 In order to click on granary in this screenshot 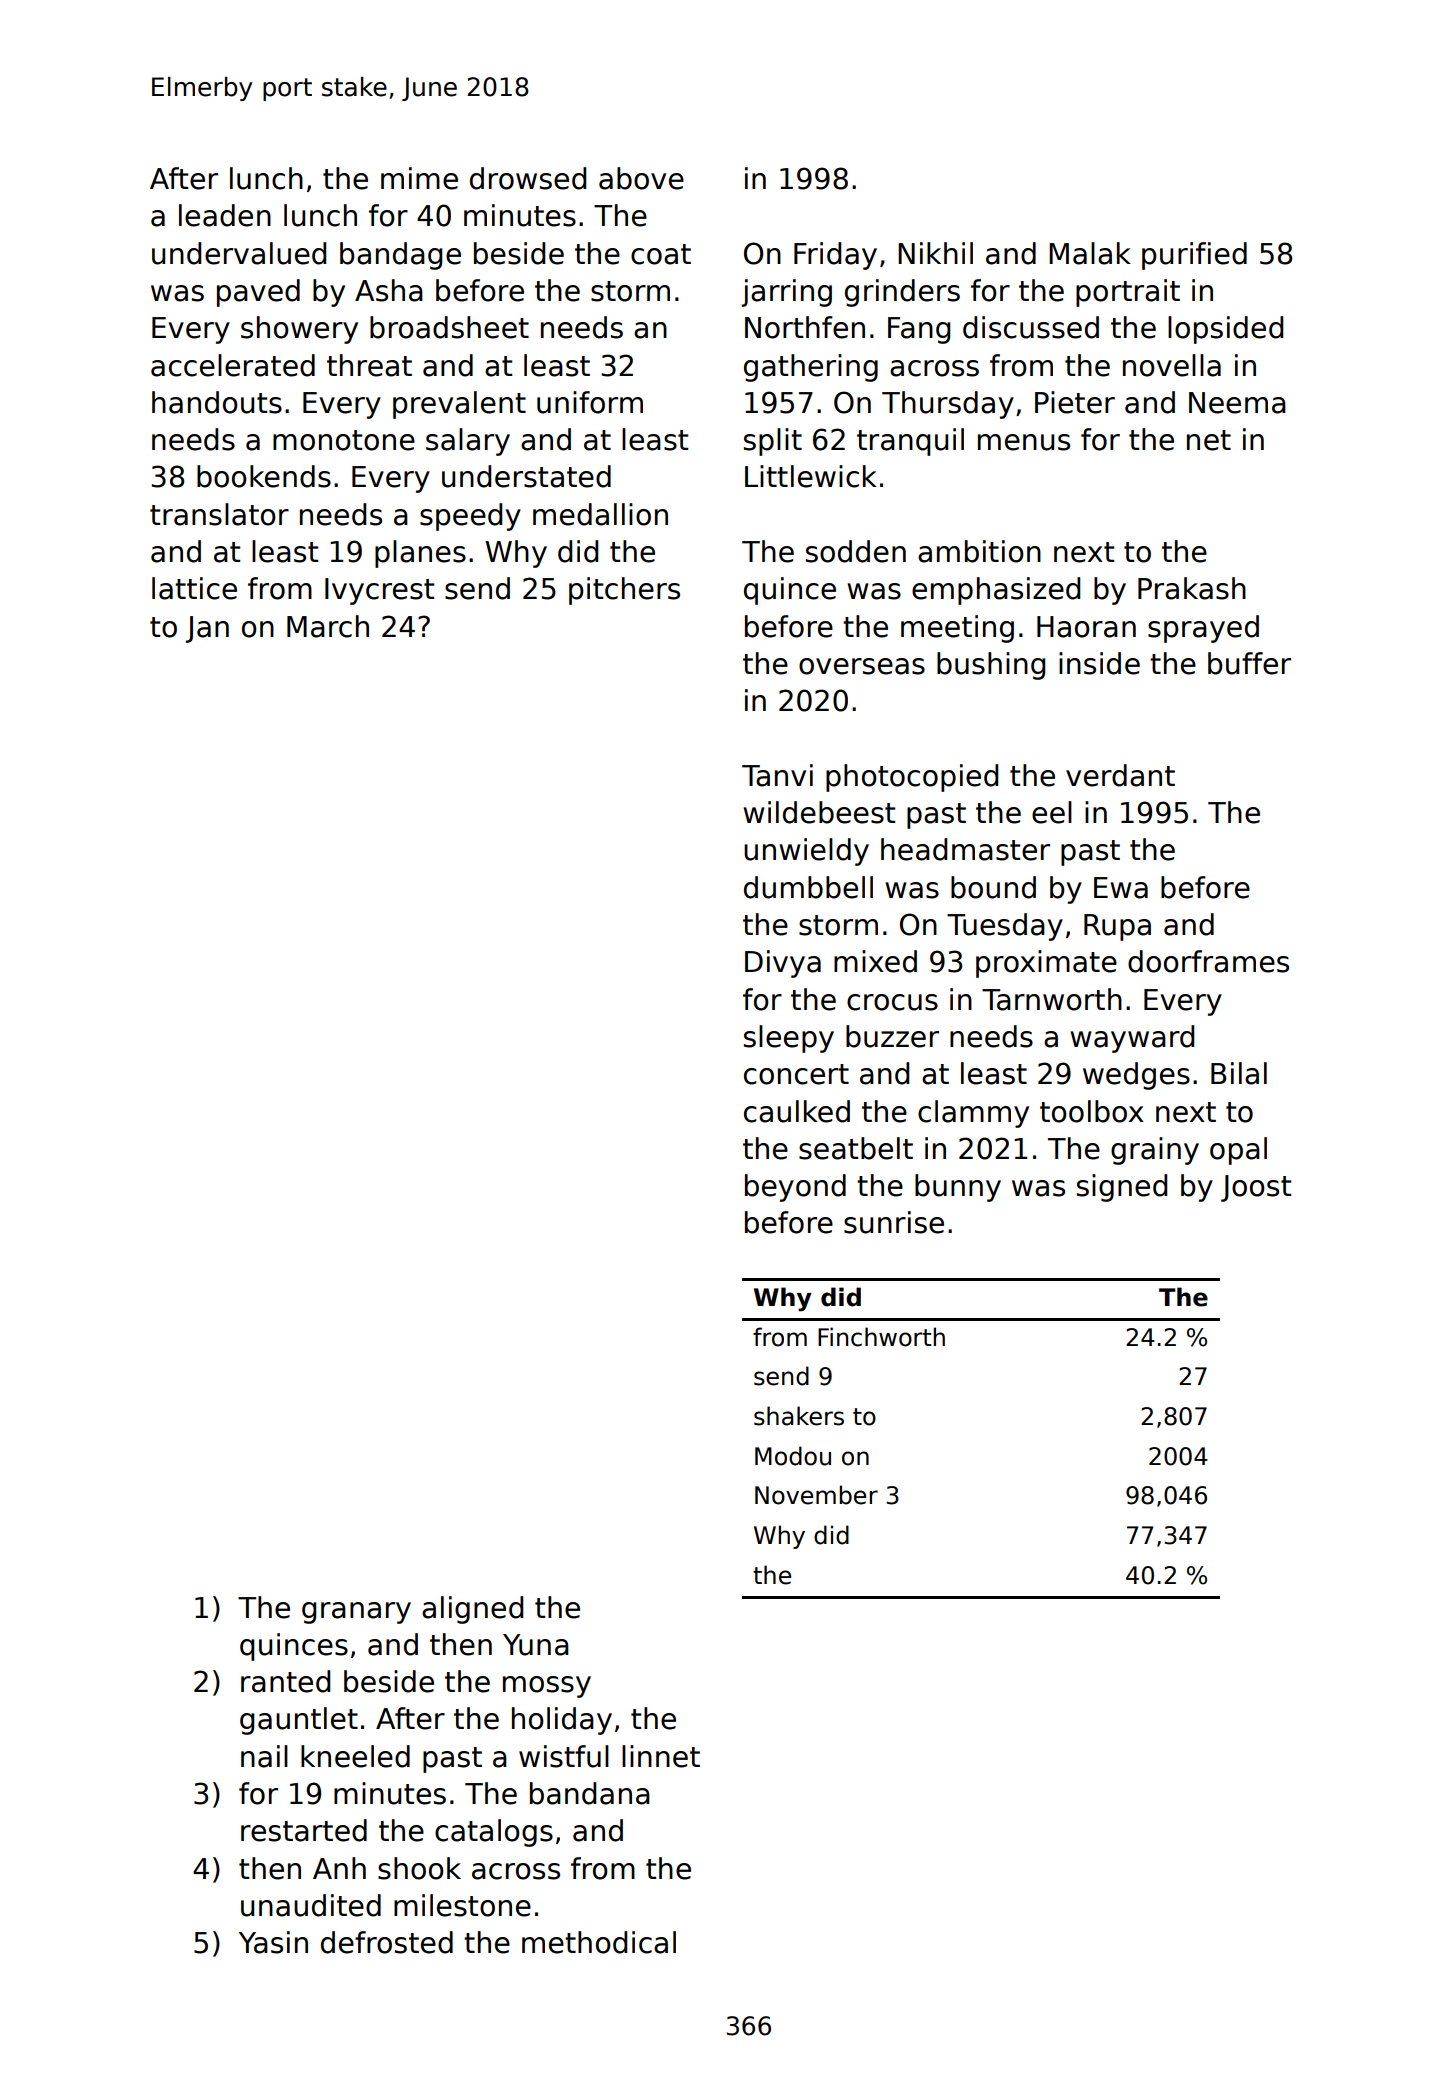, I will do `click(356, 1613)`.
